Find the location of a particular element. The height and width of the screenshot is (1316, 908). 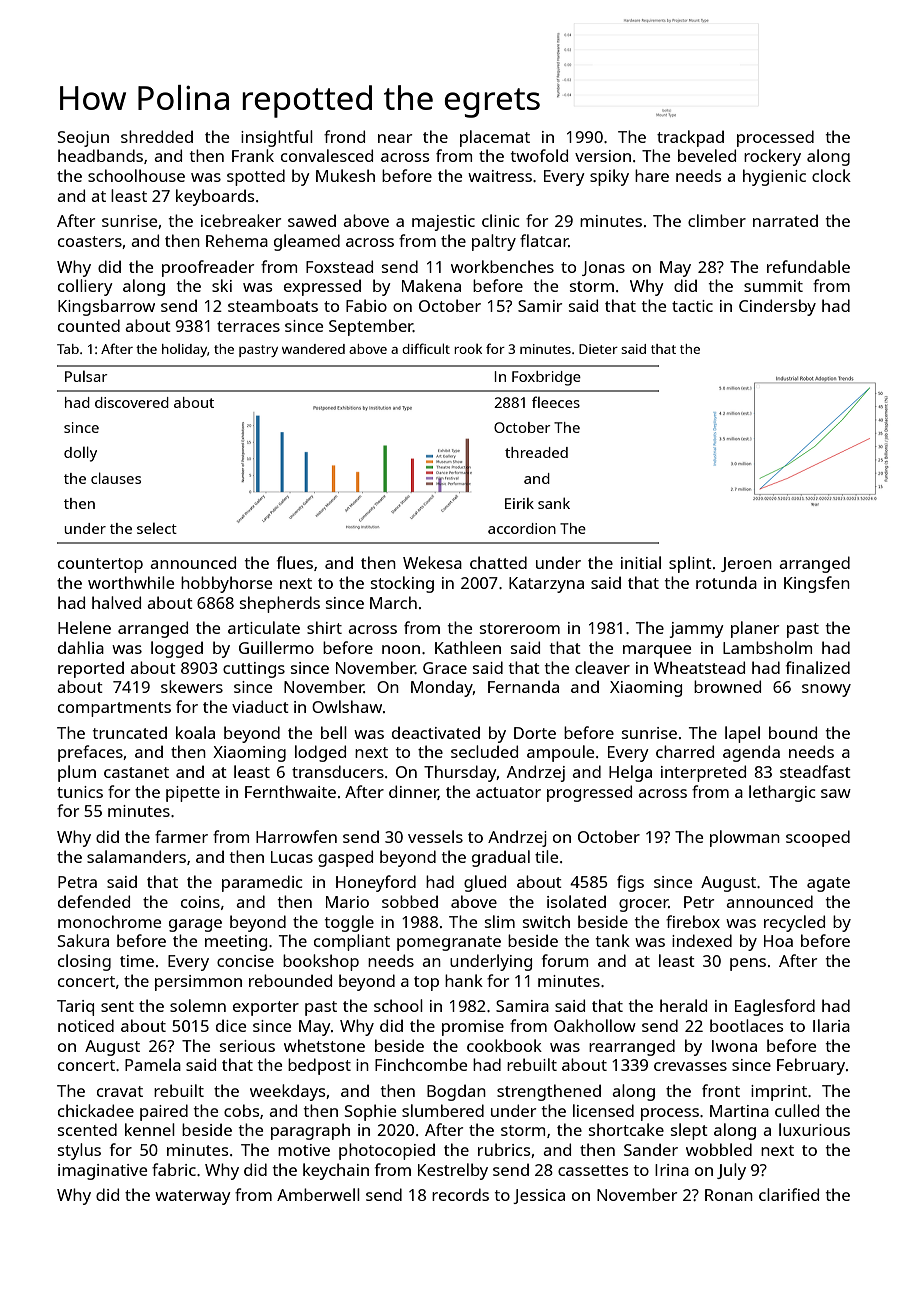

Cindersby is located at coordinates (777, 307).
